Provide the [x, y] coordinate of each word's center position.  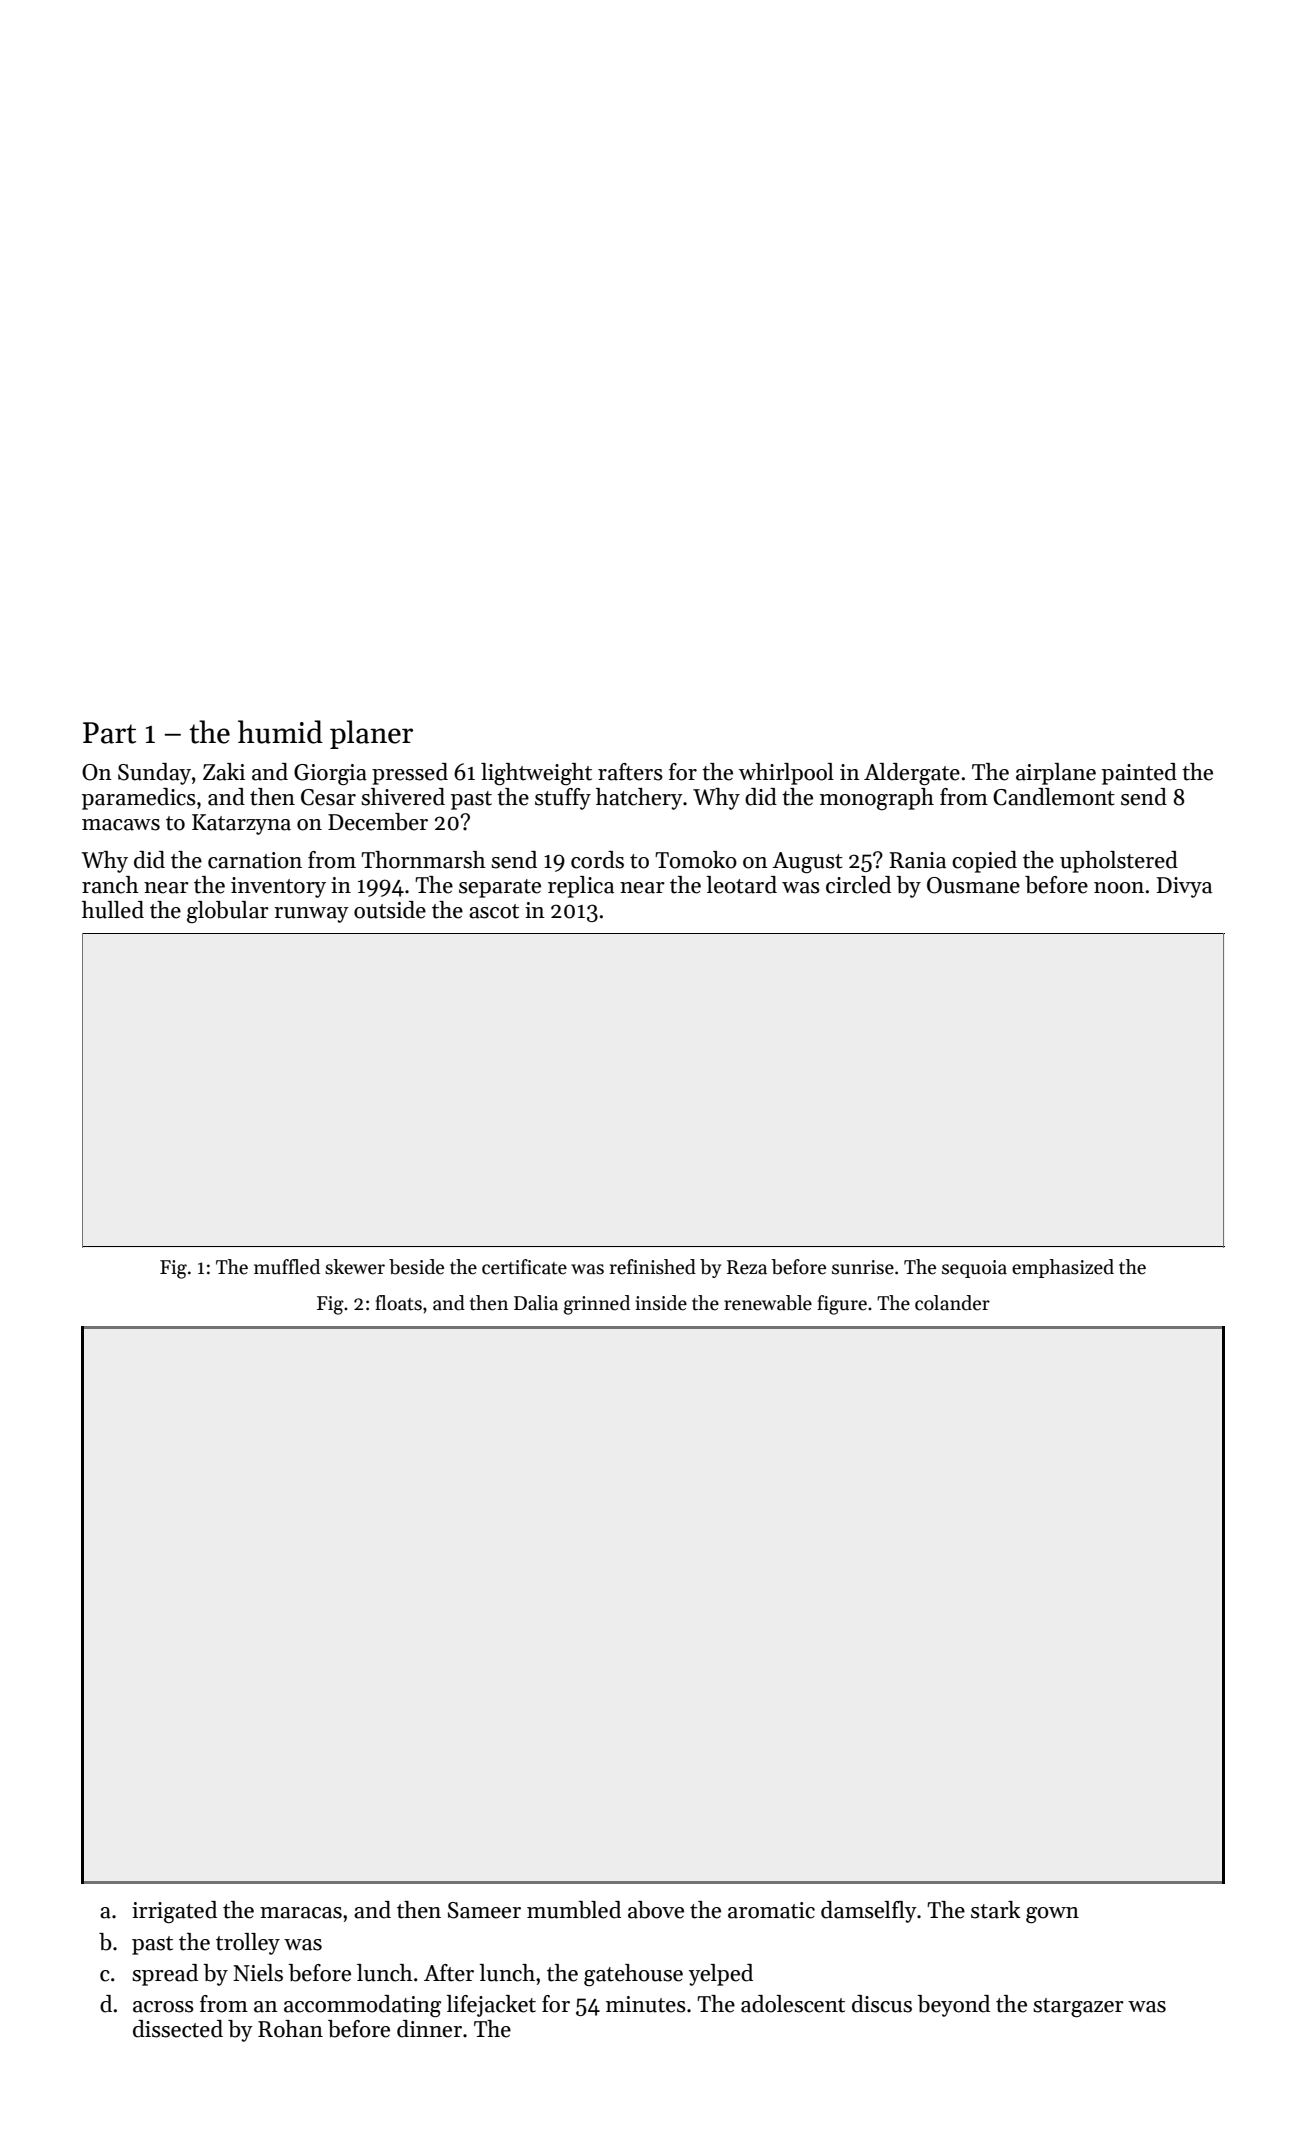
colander [952, 1303]
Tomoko [696, 860]
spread [165, 1975]
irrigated [174, 1912]
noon [1119, 888]
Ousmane [973, 885]
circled [858, 885]
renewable [768, 1303]
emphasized [1063, 1268]
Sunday [154, 774]
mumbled [574, 1910]
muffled [287, 1267]
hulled [113, 910]
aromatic [771, 1910]
